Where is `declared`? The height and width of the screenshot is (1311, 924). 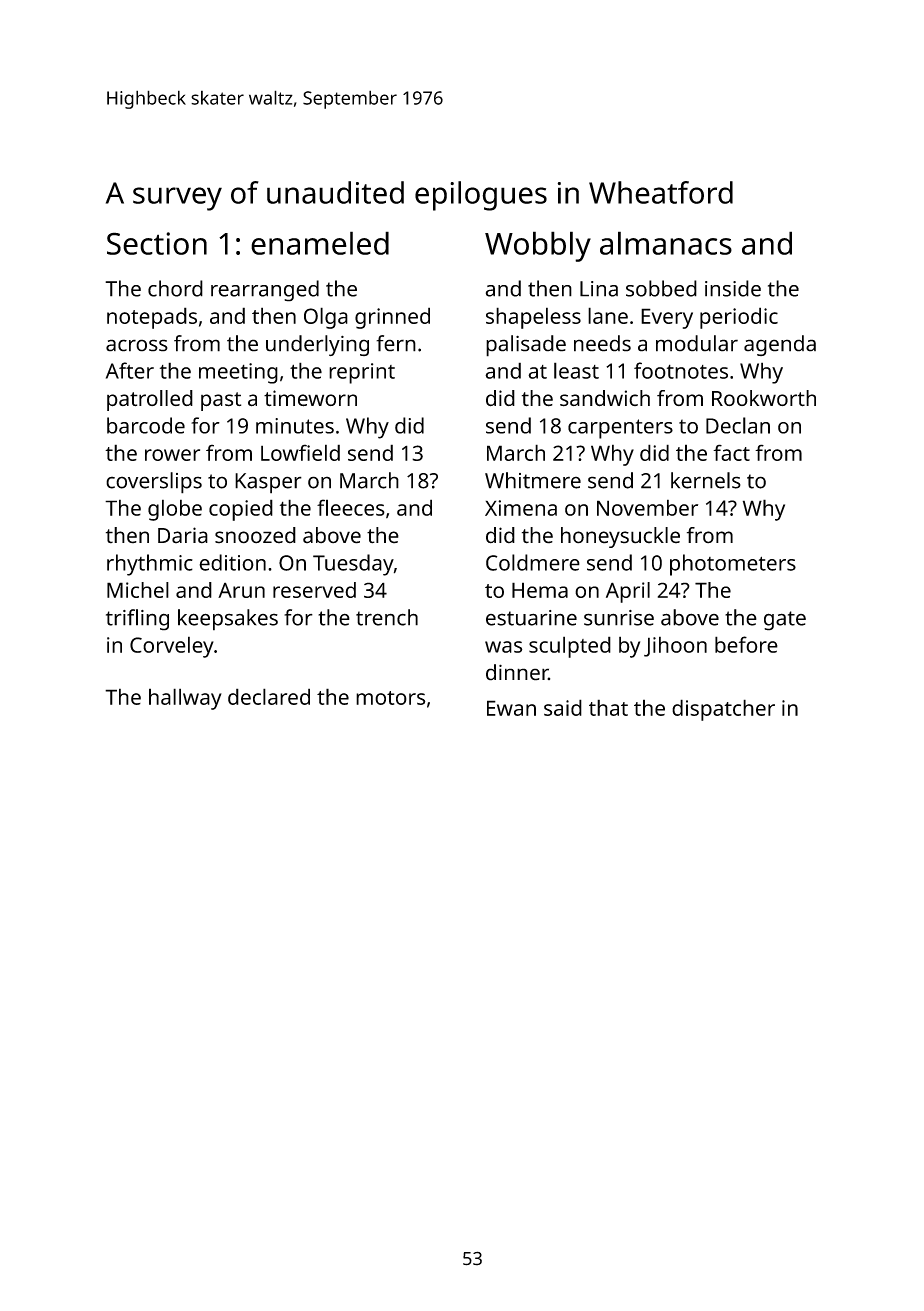
declared is located at coordinates (269, 696).
